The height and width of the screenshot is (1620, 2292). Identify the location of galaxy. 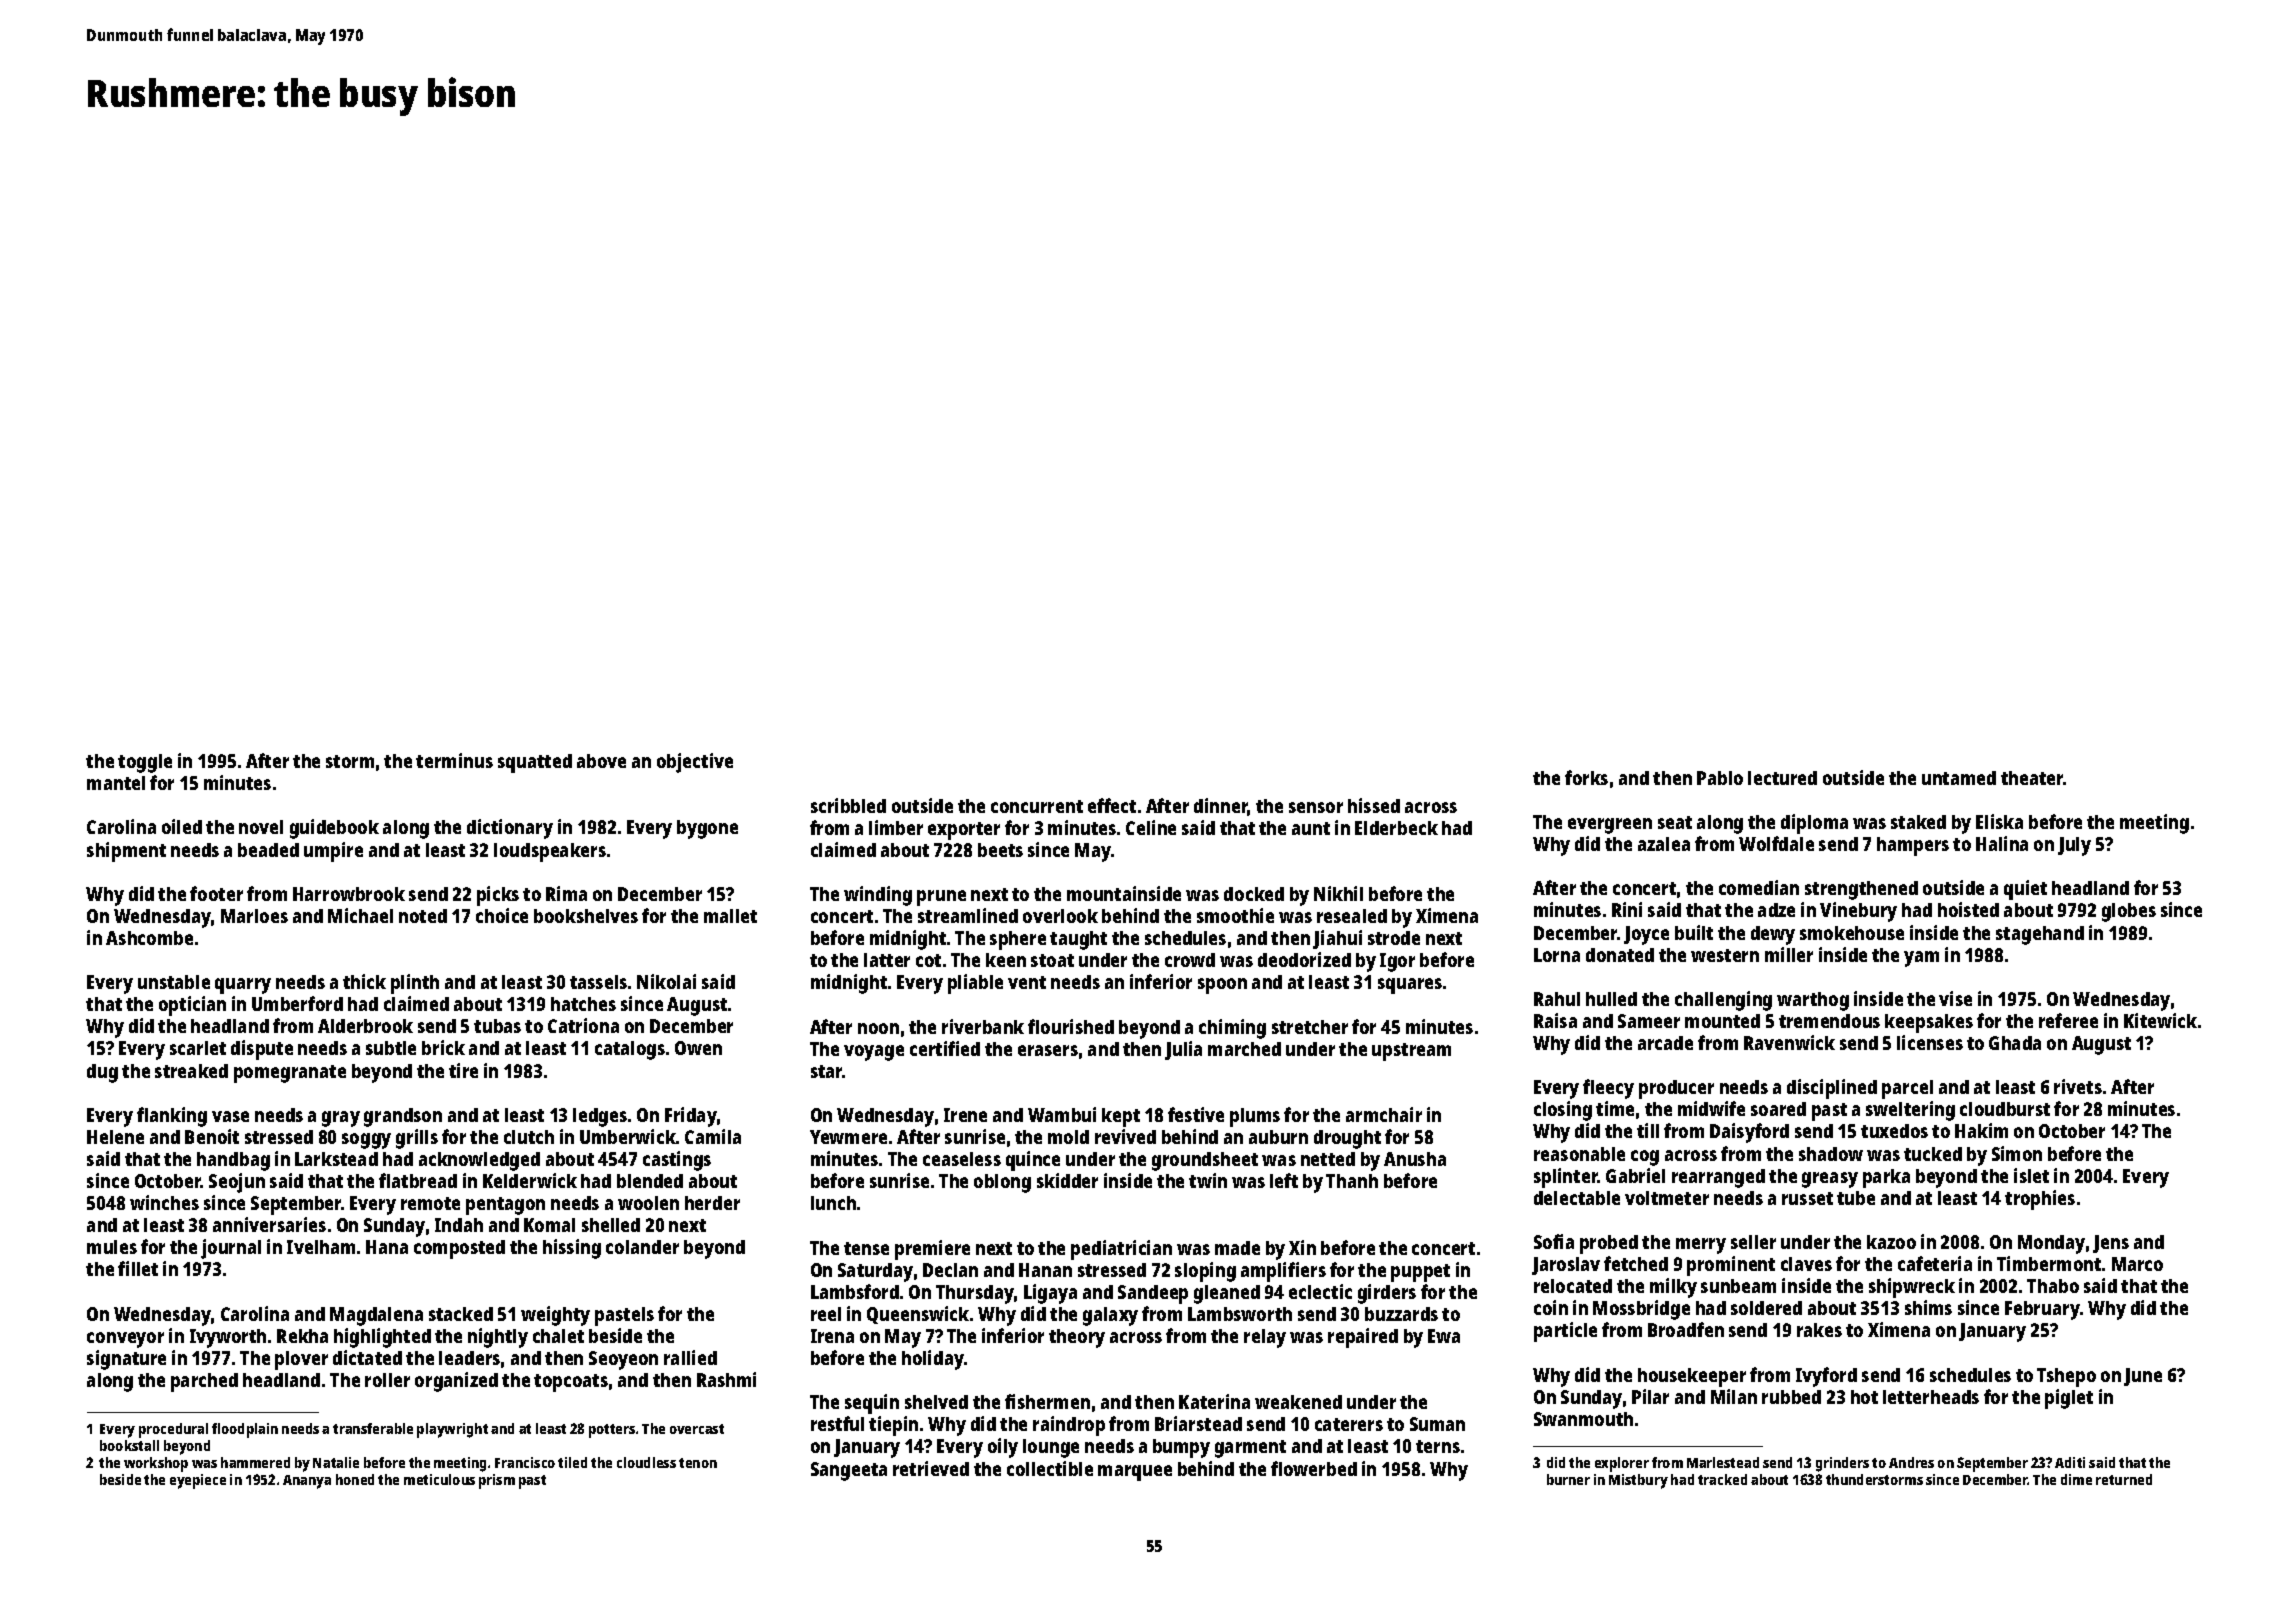
(1110, 1316).
